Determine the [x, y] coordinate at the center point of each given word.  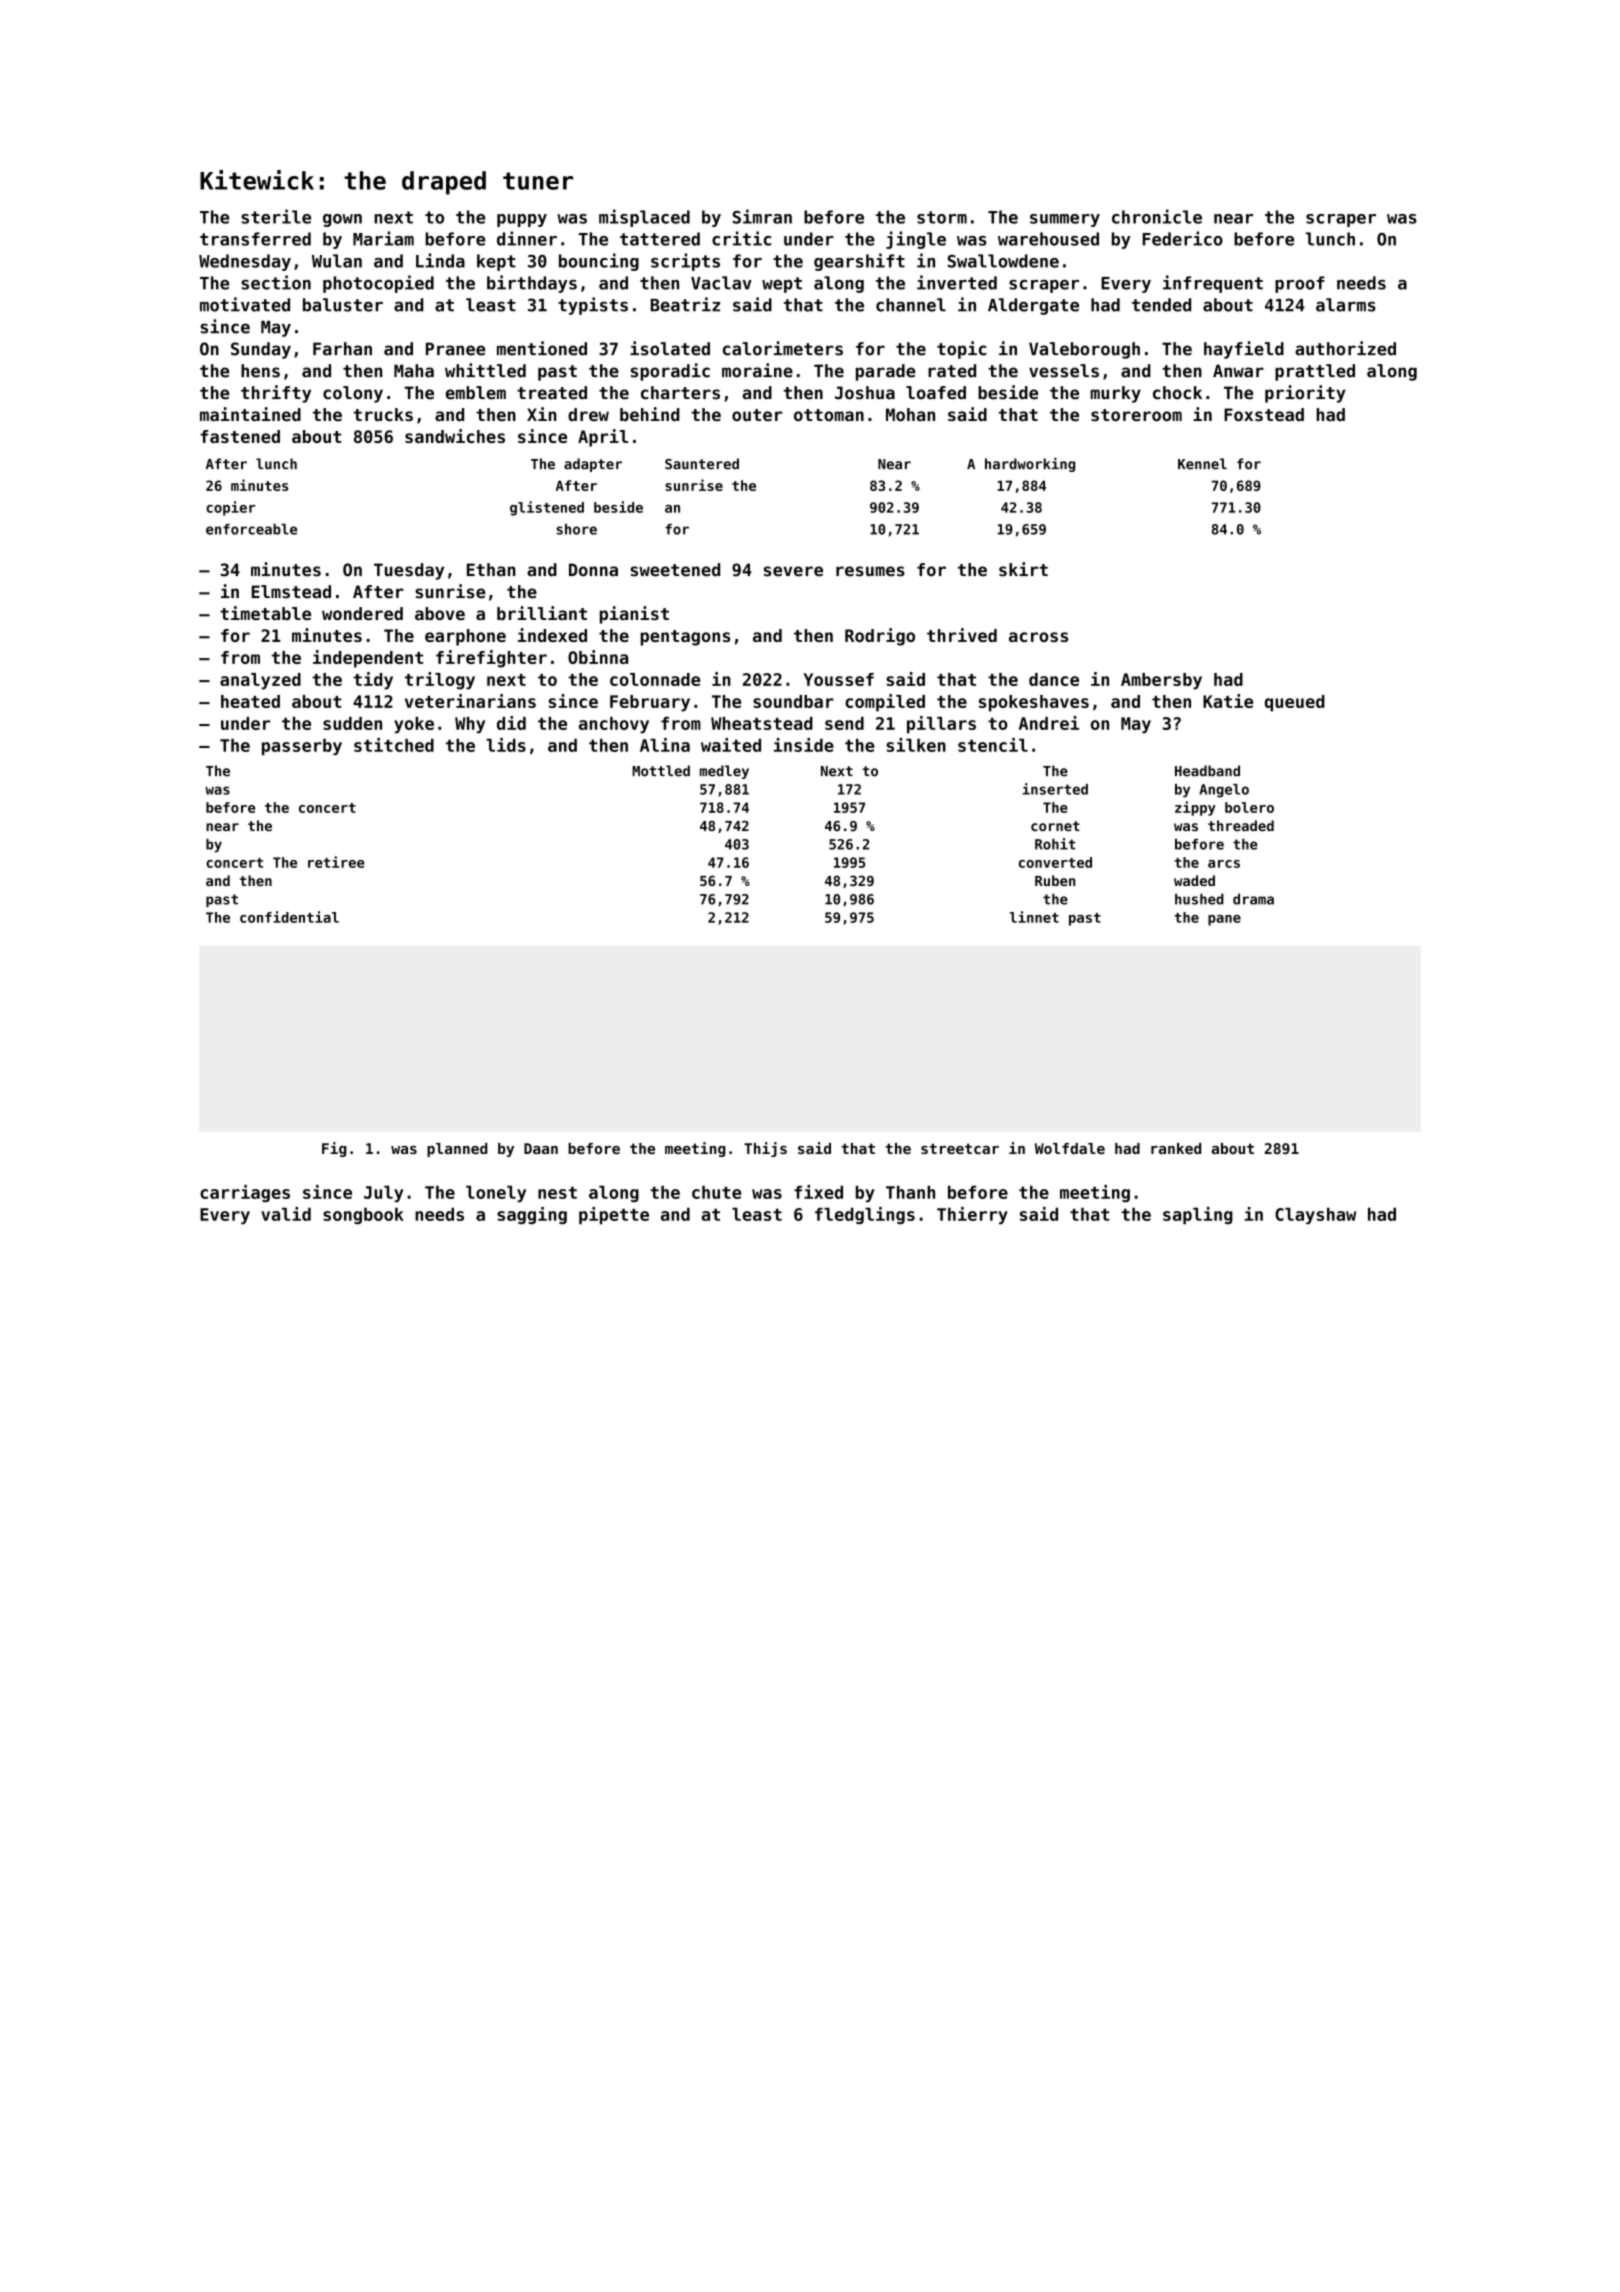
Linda [440, 260]
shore [576, 529]
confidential [289, 917]
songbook [363, 1216]
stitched [394, 745]
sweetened [675, 570]
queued [1295, 703]
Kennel [1202, 464]
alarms [1346, 305]
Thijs [765, 1149]
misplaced [644, 218]
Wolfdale [1070, 1148]
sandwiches [455, 436]
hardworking [1030, 465]
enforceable [251, 529]
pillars [941, 725]
